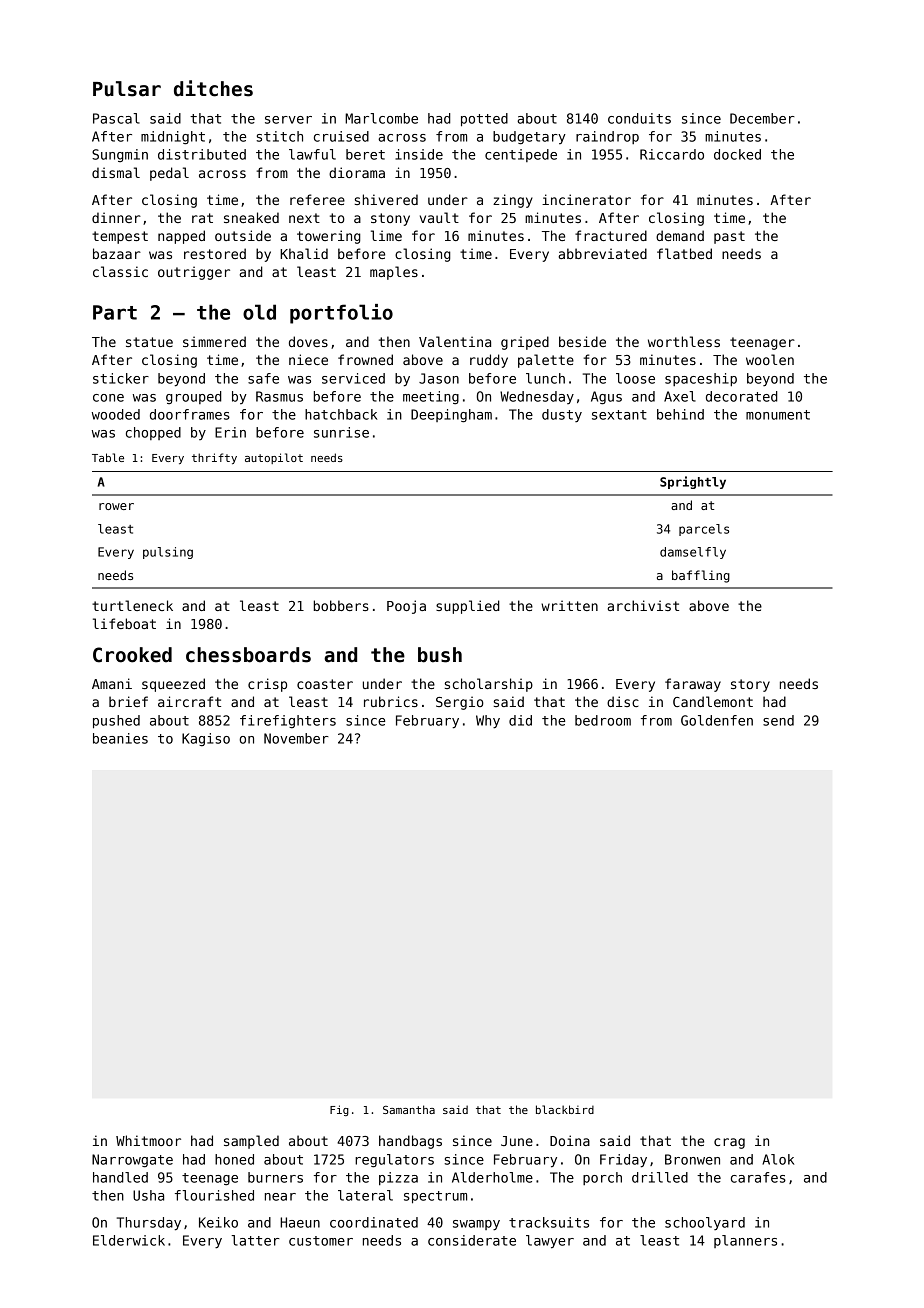  I want to click on beanies, so click(120, 738).
